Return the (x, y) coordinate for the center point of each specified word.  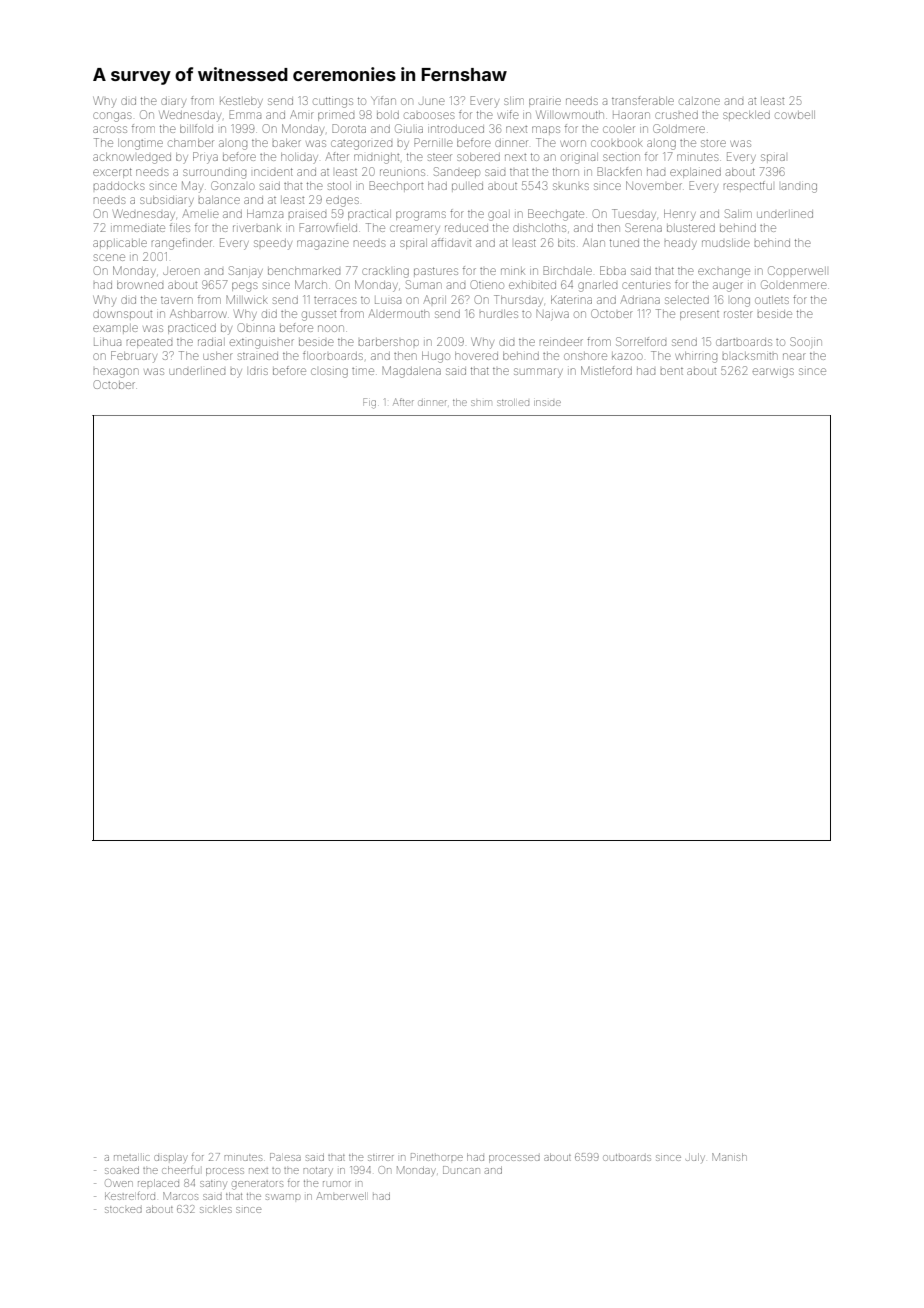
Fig (369, 403)
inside (547, 403)
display (171, 1158)
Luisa (388, 300)
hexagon (116, 373)
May (192, 187)
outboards (627, 1157)
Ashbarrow (198, 313)
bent (672, 371)
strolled (513, 402)
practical (369, 215)
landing (799, 188)
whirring (696, 357)
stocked (123, 1209)
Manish (729, 1157)
